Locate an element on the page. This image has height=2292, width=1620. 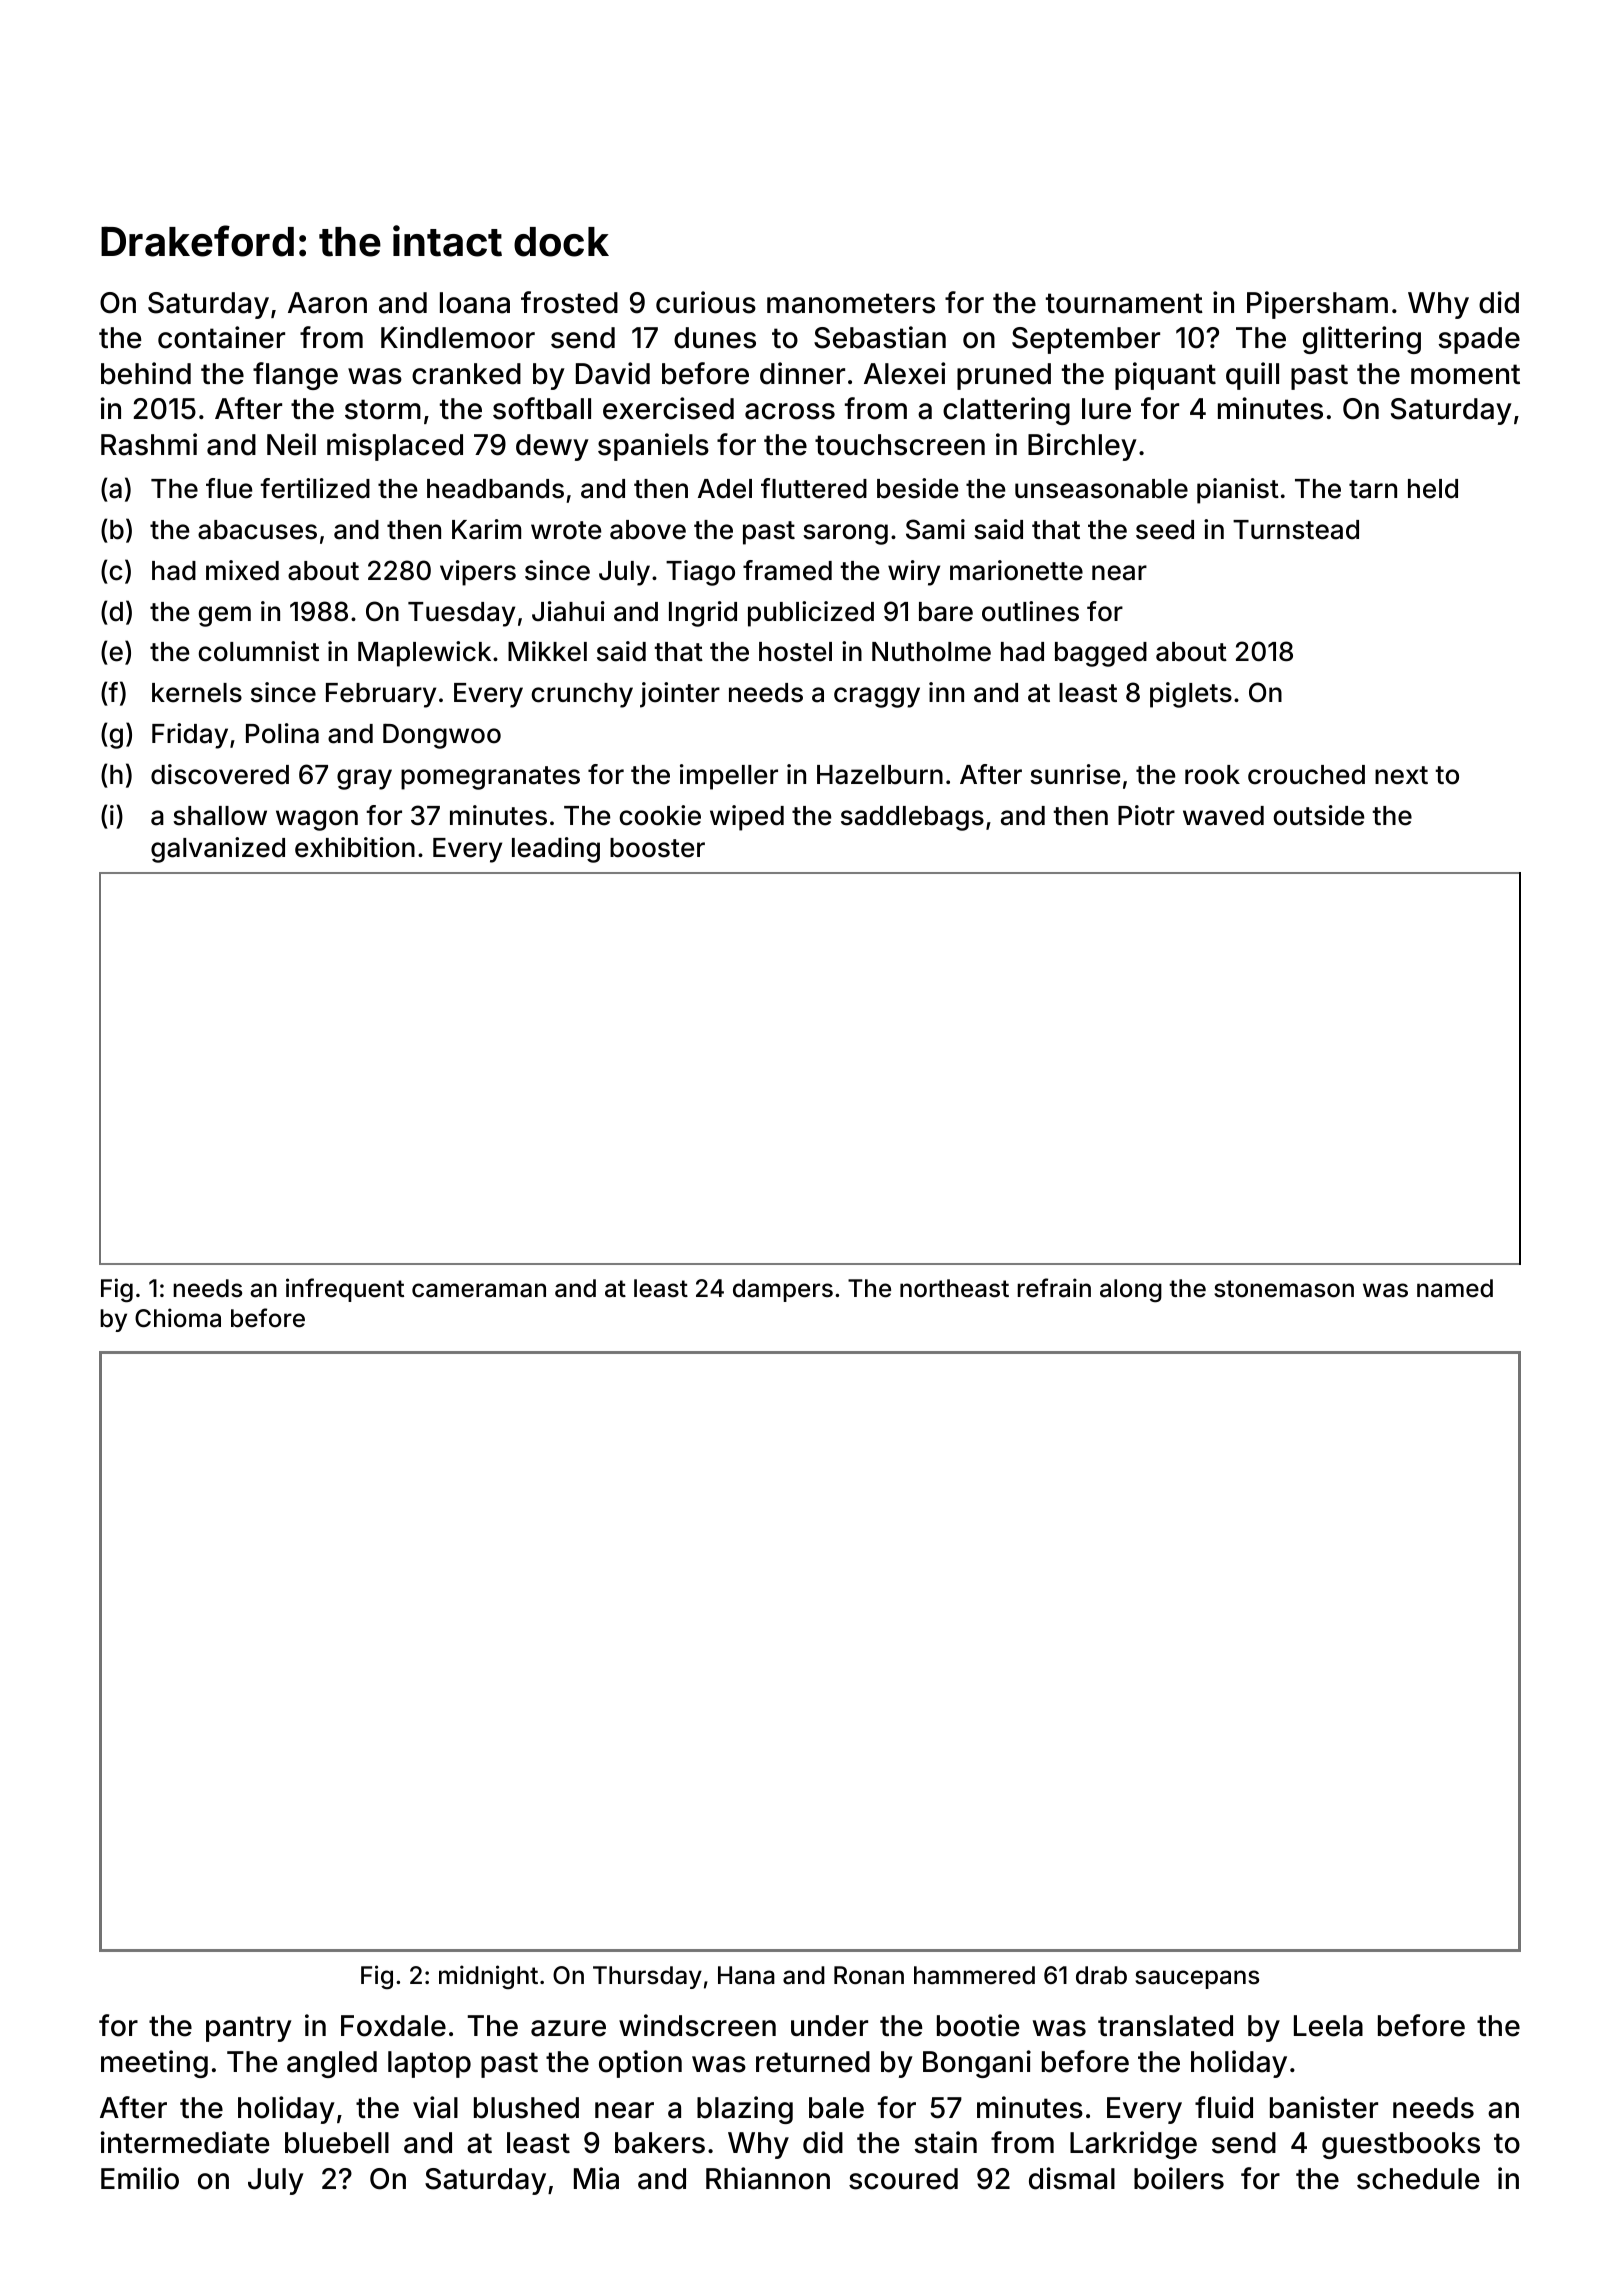
Mia is located at coordinates (596, 2178).
